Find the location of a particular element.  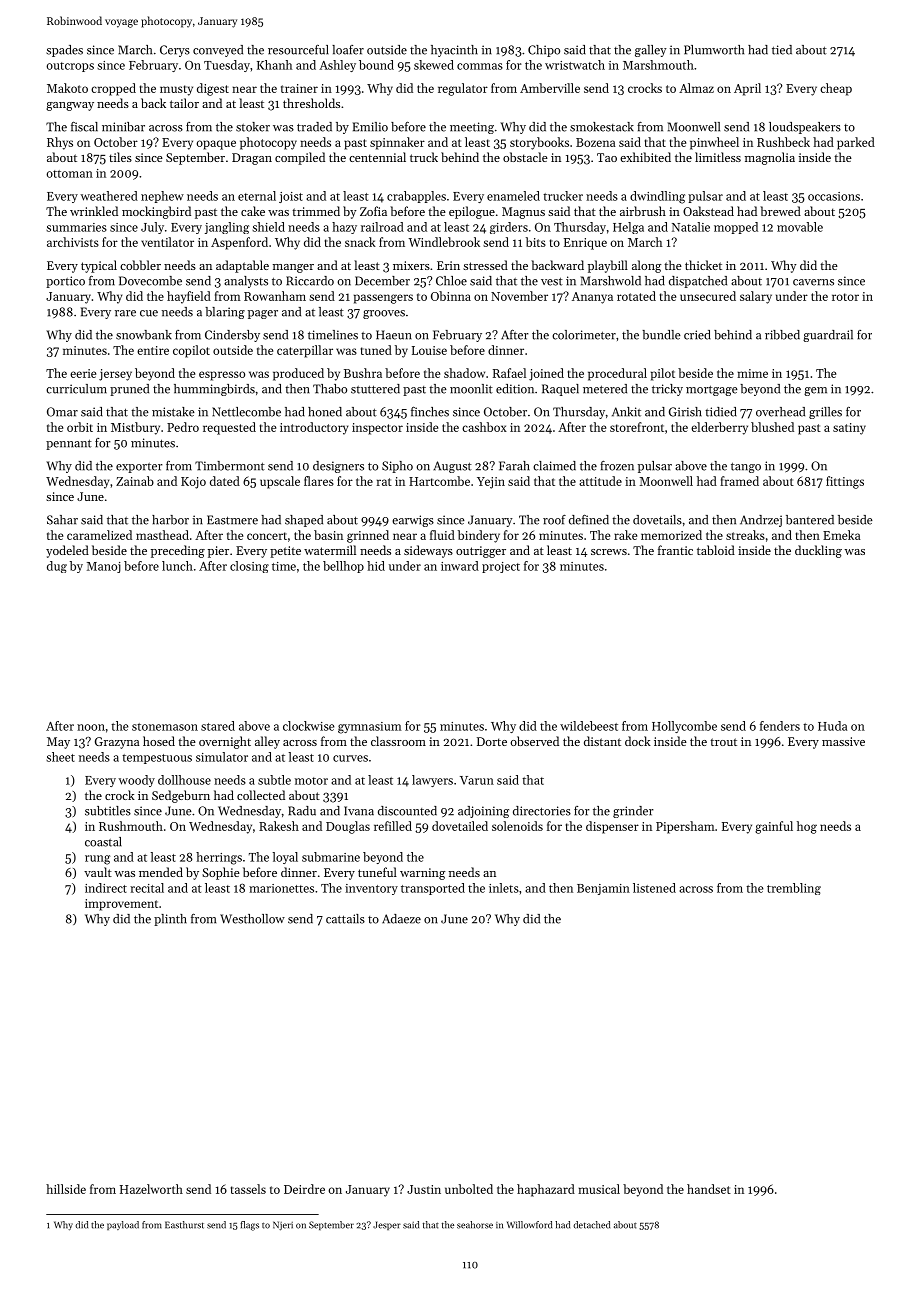

trembling is located at coordinates (794, 889).
